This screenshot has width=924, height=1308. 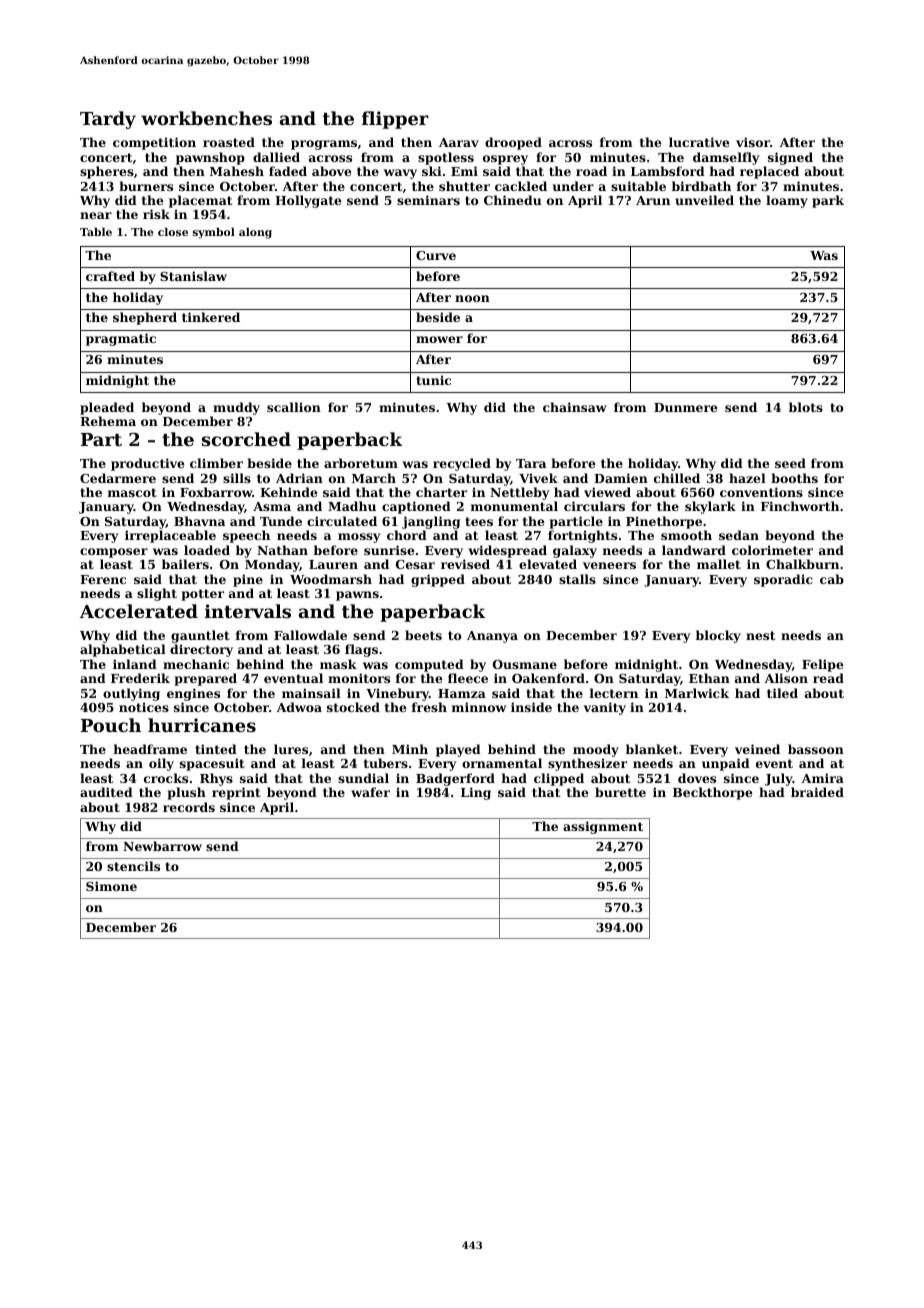 What do you see at coordinates (121, 339) in the screenshot?
I see `pragmatic` at bounding box center [121, 339].
